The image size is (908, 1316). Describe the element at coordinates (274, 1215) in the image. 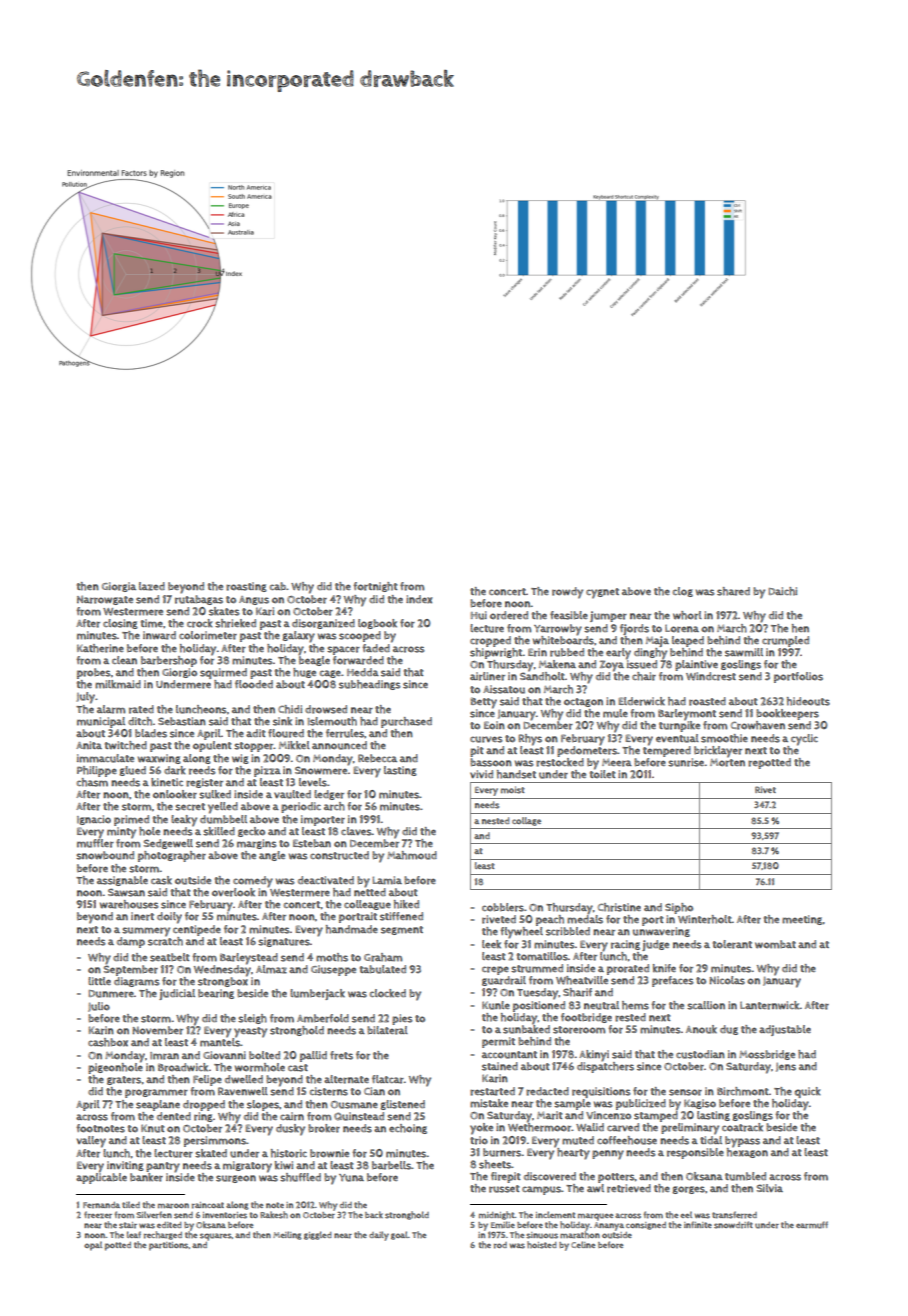

I see `Rakesh` at that location.
